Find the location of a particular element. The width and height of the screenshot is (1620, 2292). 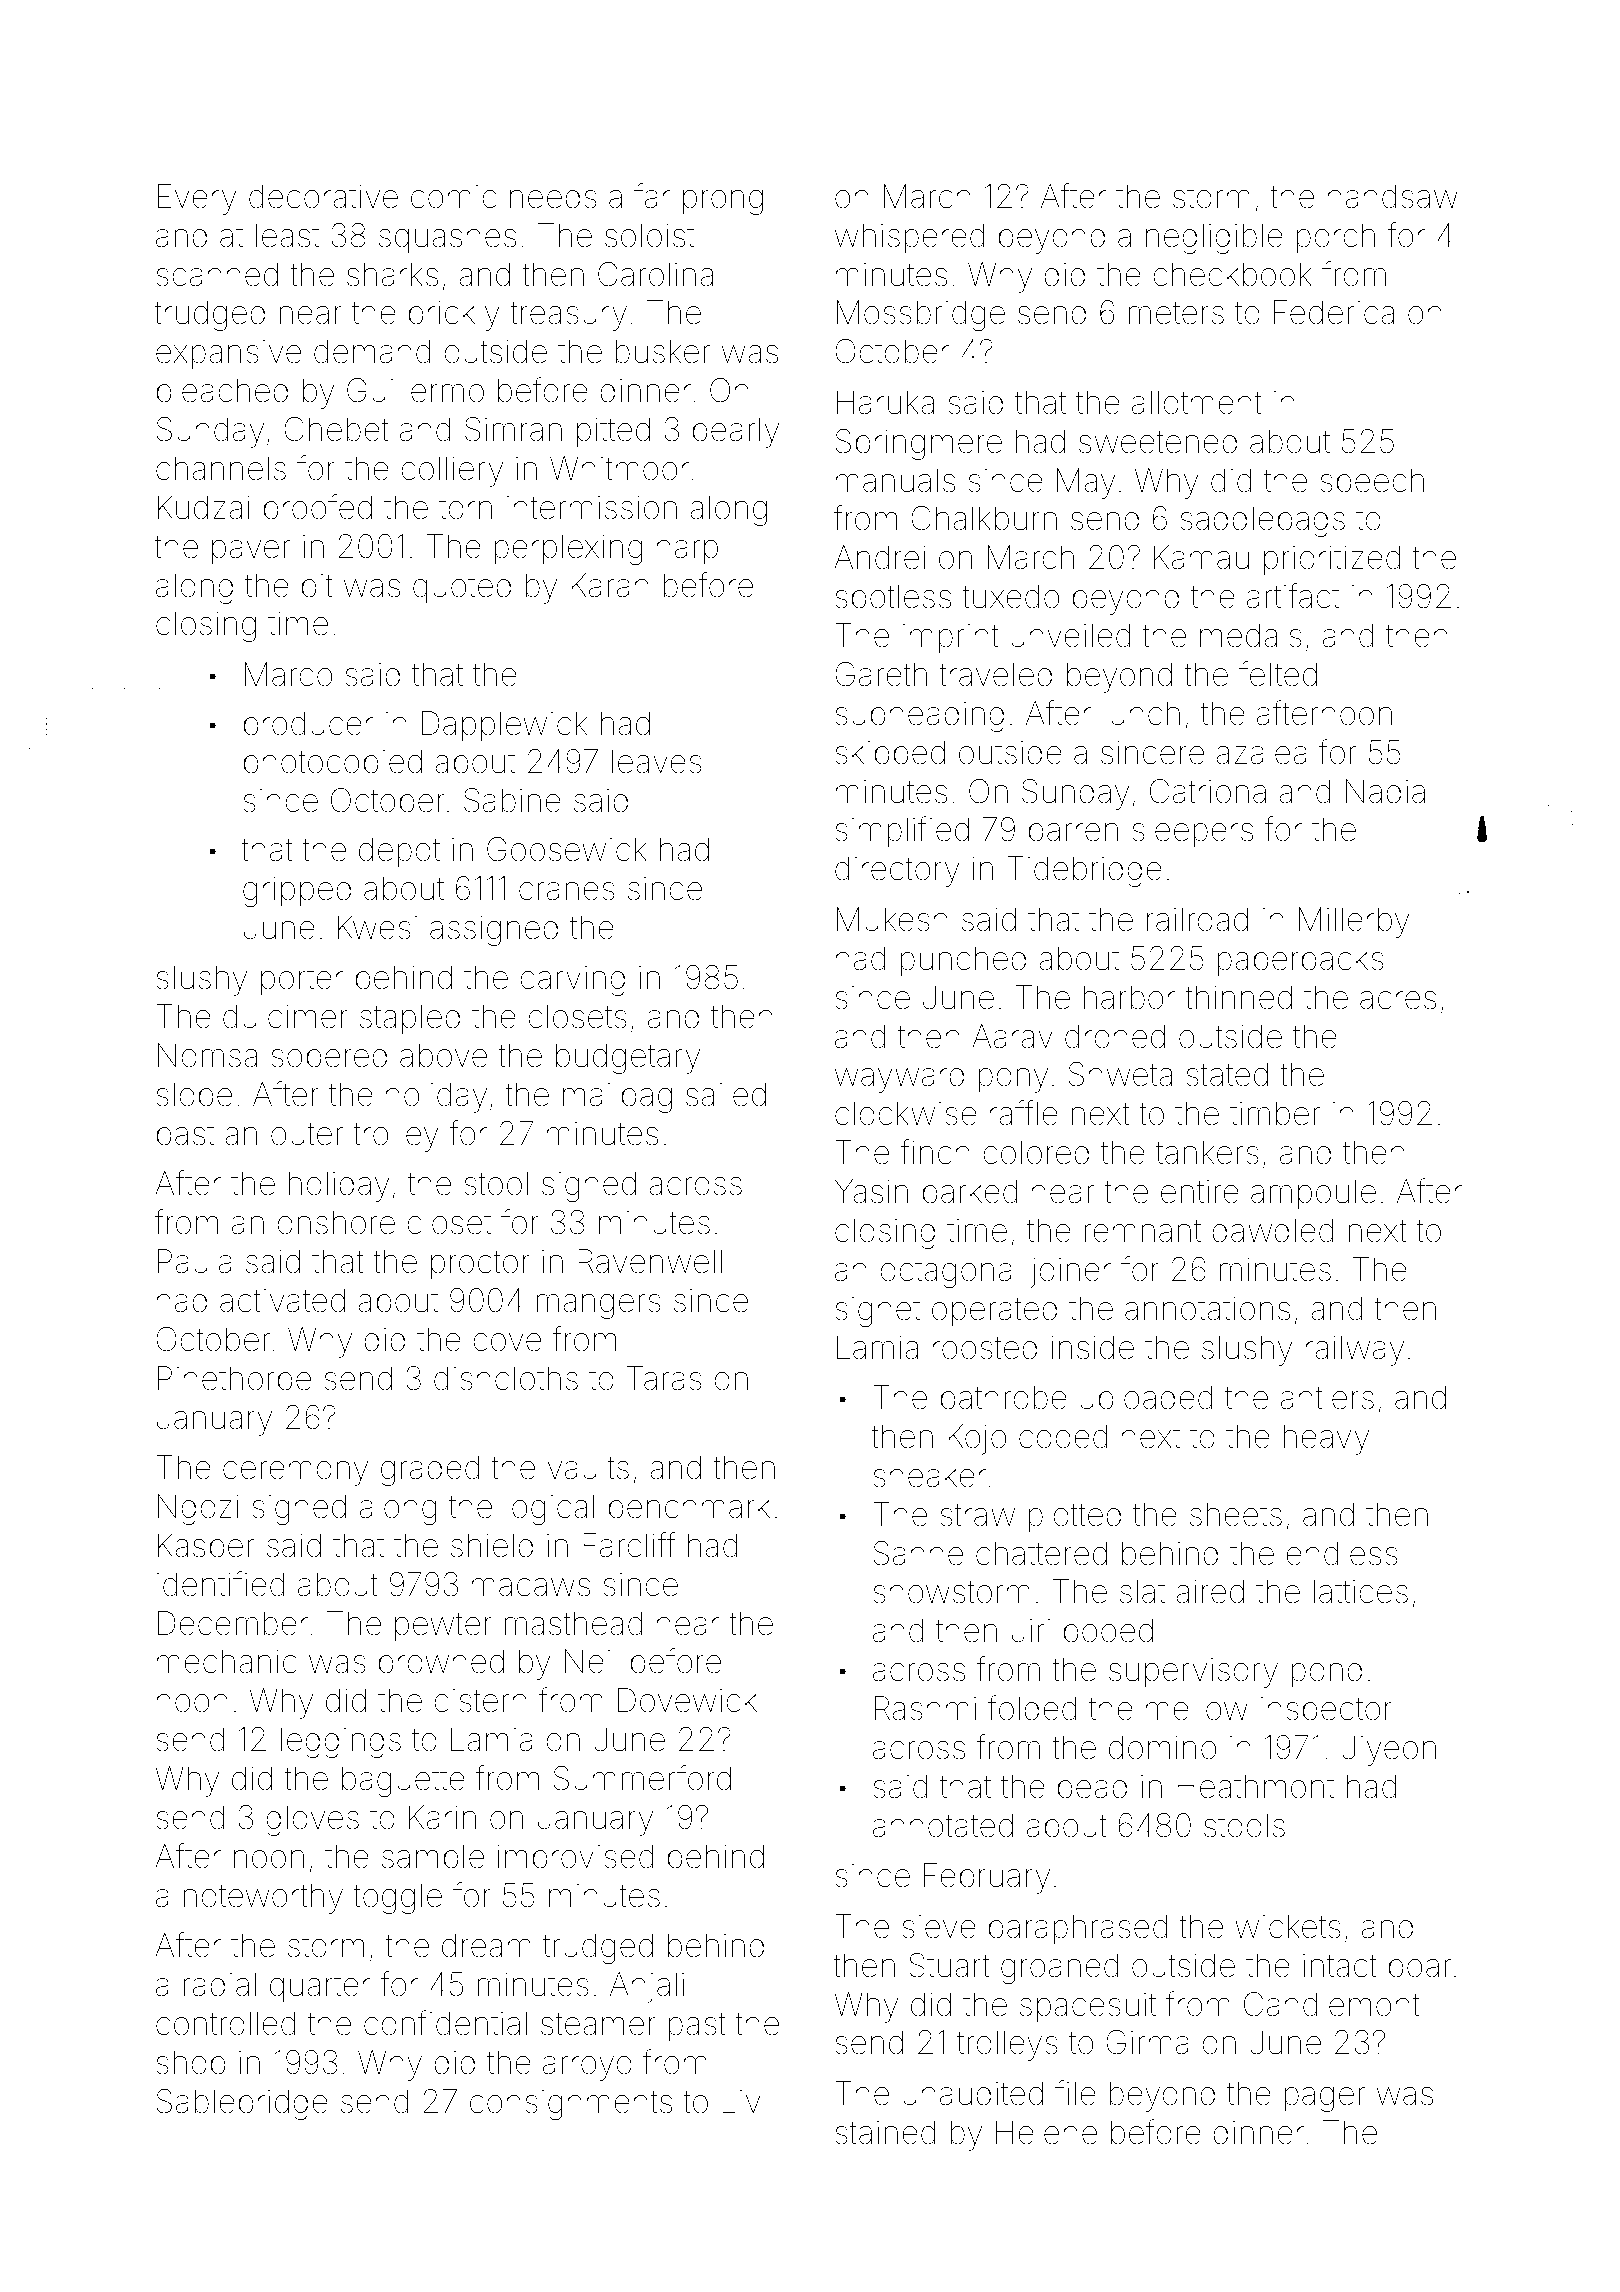

Liv is located at coordinates (741, 2101).
